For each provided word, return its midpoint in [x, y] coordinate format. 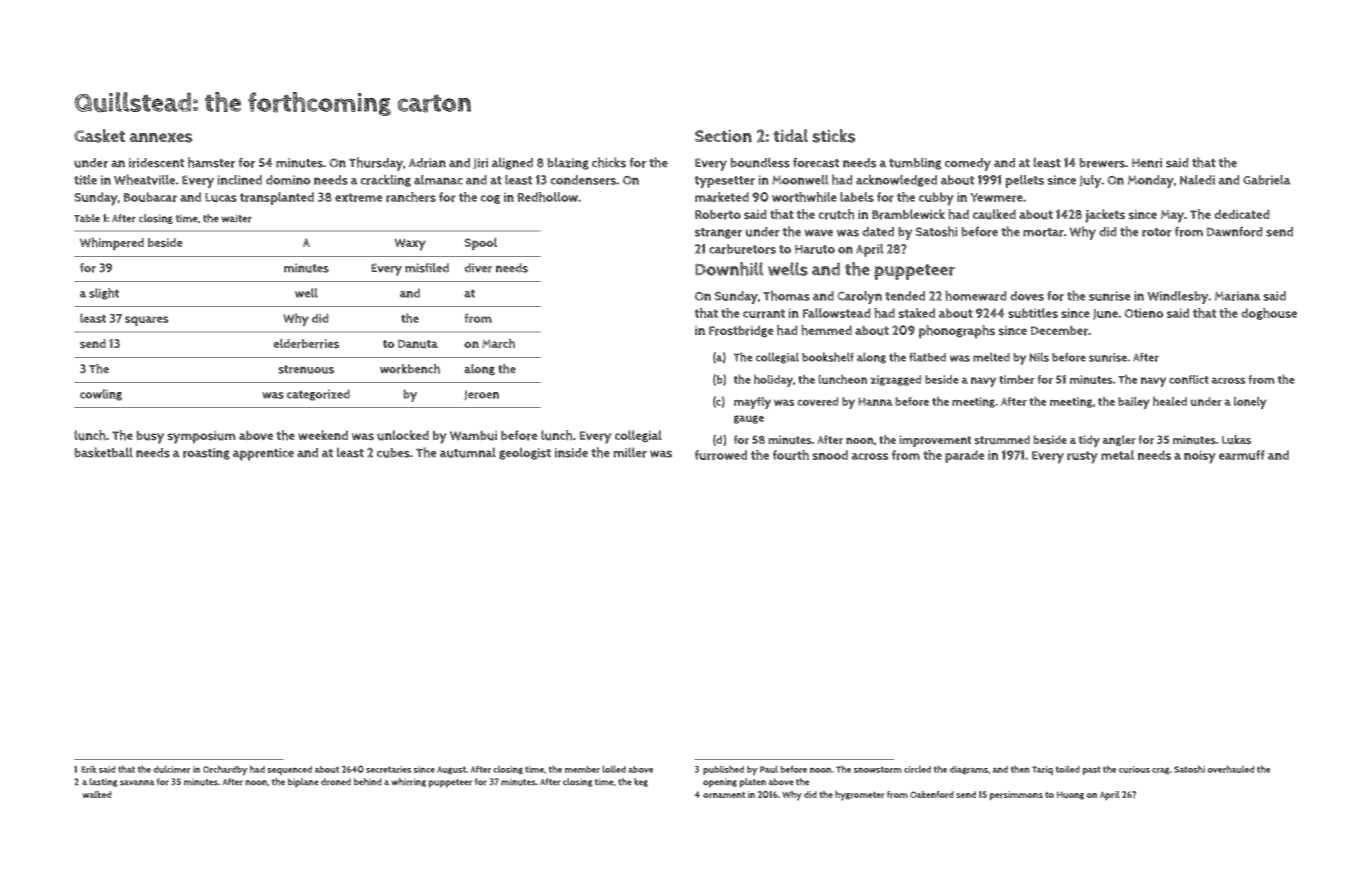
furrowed [721, 455]
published [723, 770]
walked [97, 794]
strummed [1002, 440]
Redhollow [547, 197]
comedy [968, 164]
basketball [103, 452]
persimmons [1016, 796]
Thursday [376, 164]
